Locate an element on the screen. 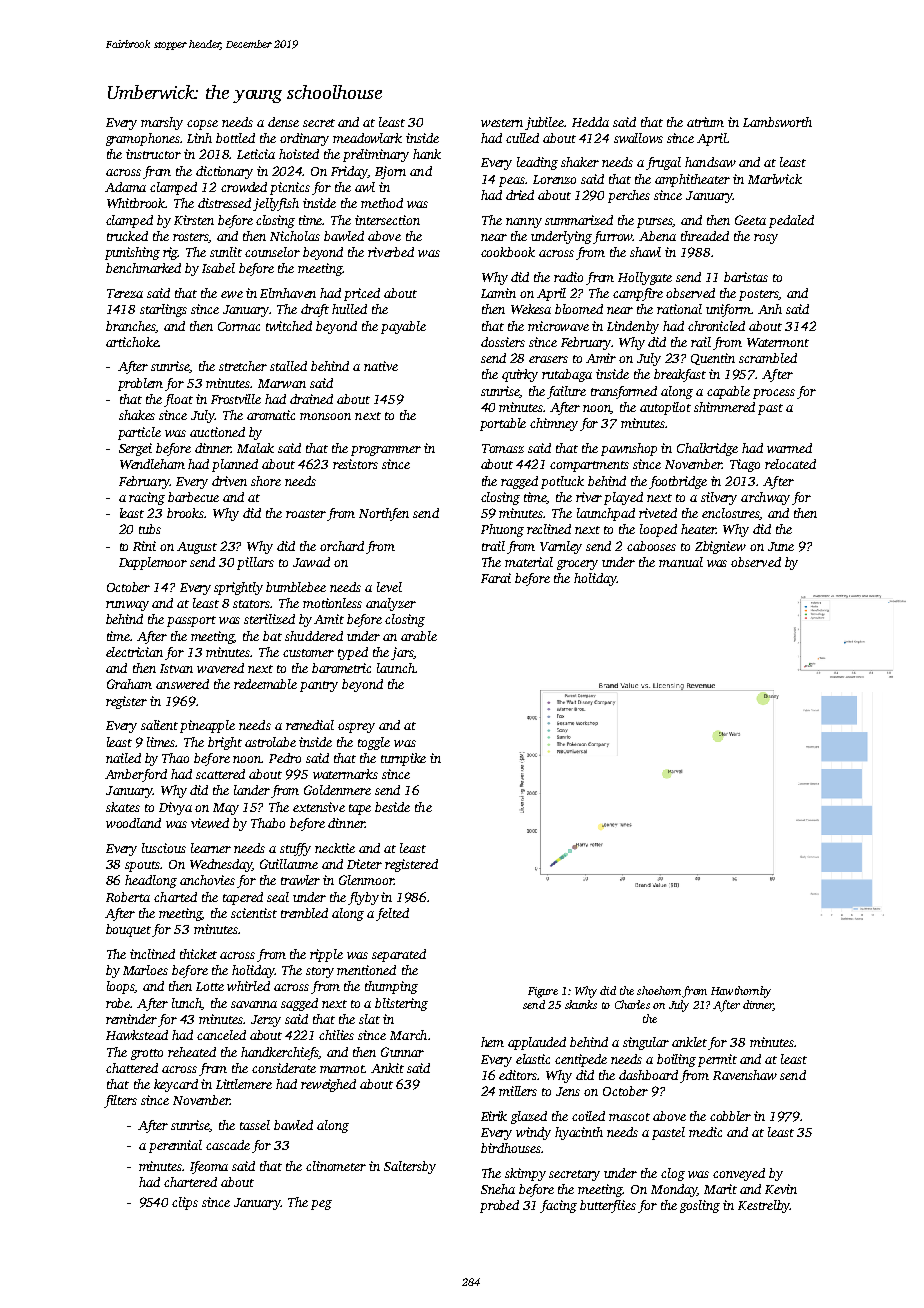 This screenshot has width=924, height=1308. Phuong is located at coordinates (502, 530).
